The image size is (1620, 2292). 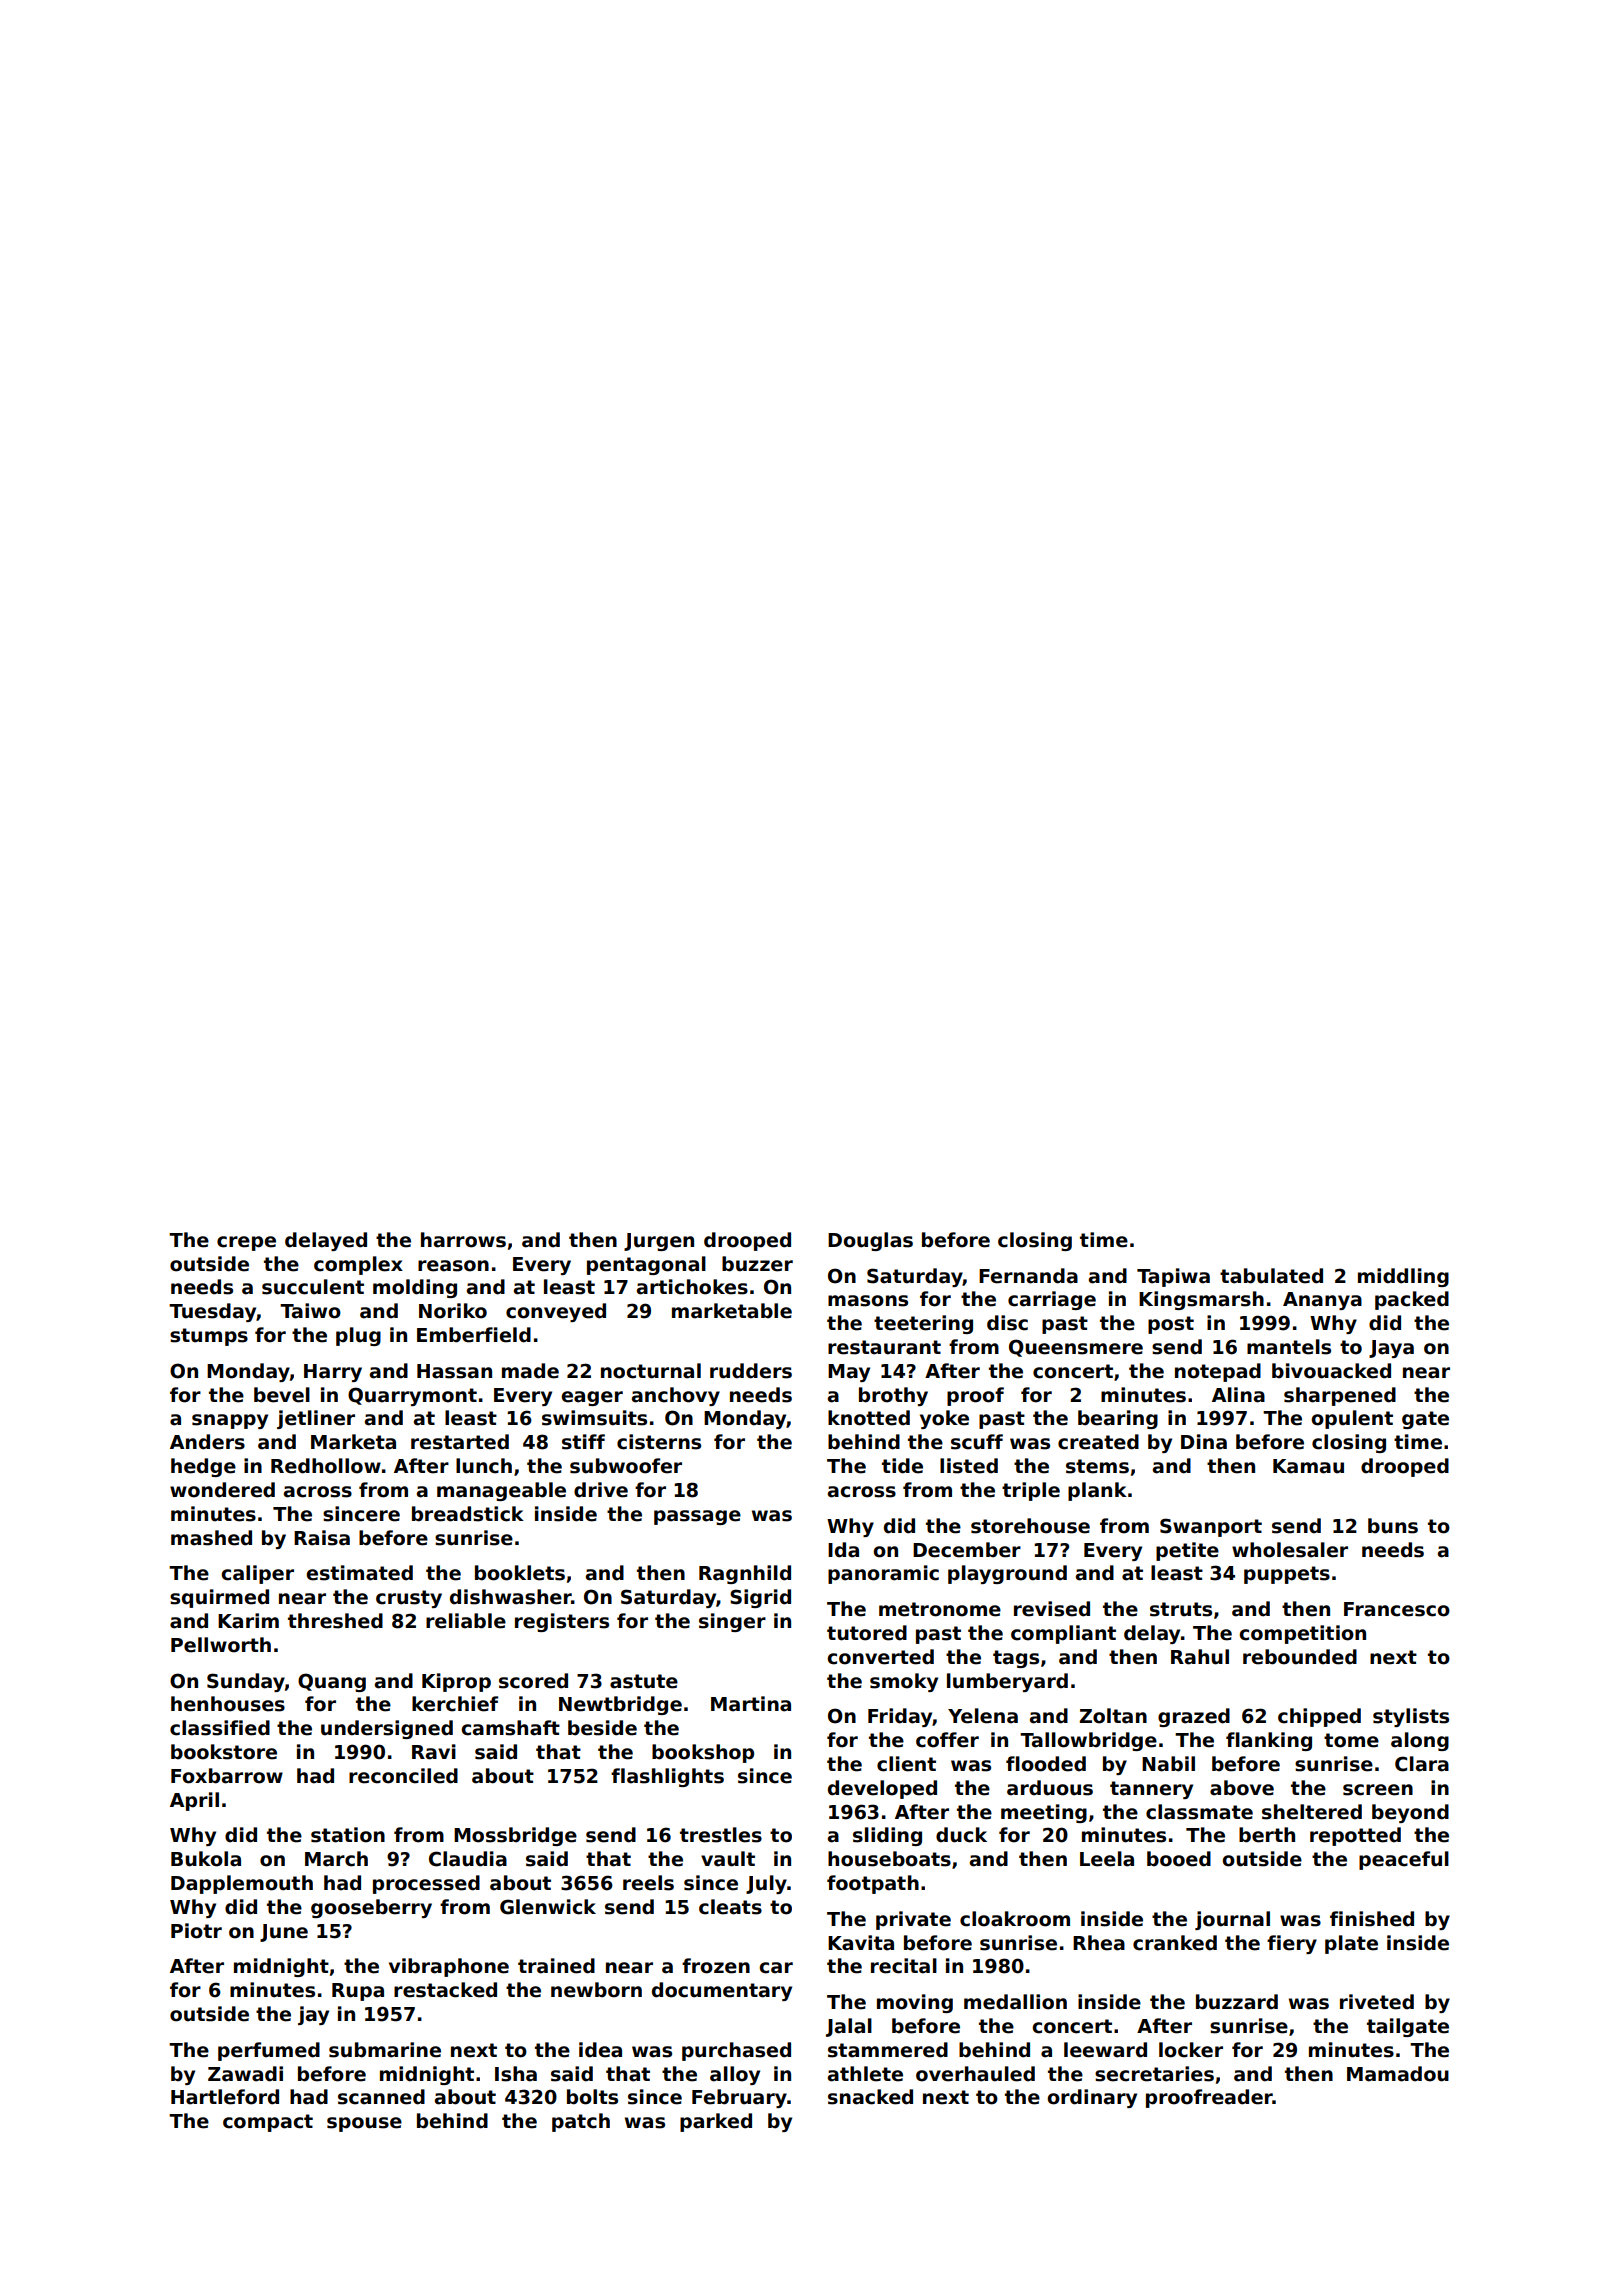 What do you see at coordinates (403, 1776) in the screenshot?
I see `reconciled` at bounding box center [403, 1776].
